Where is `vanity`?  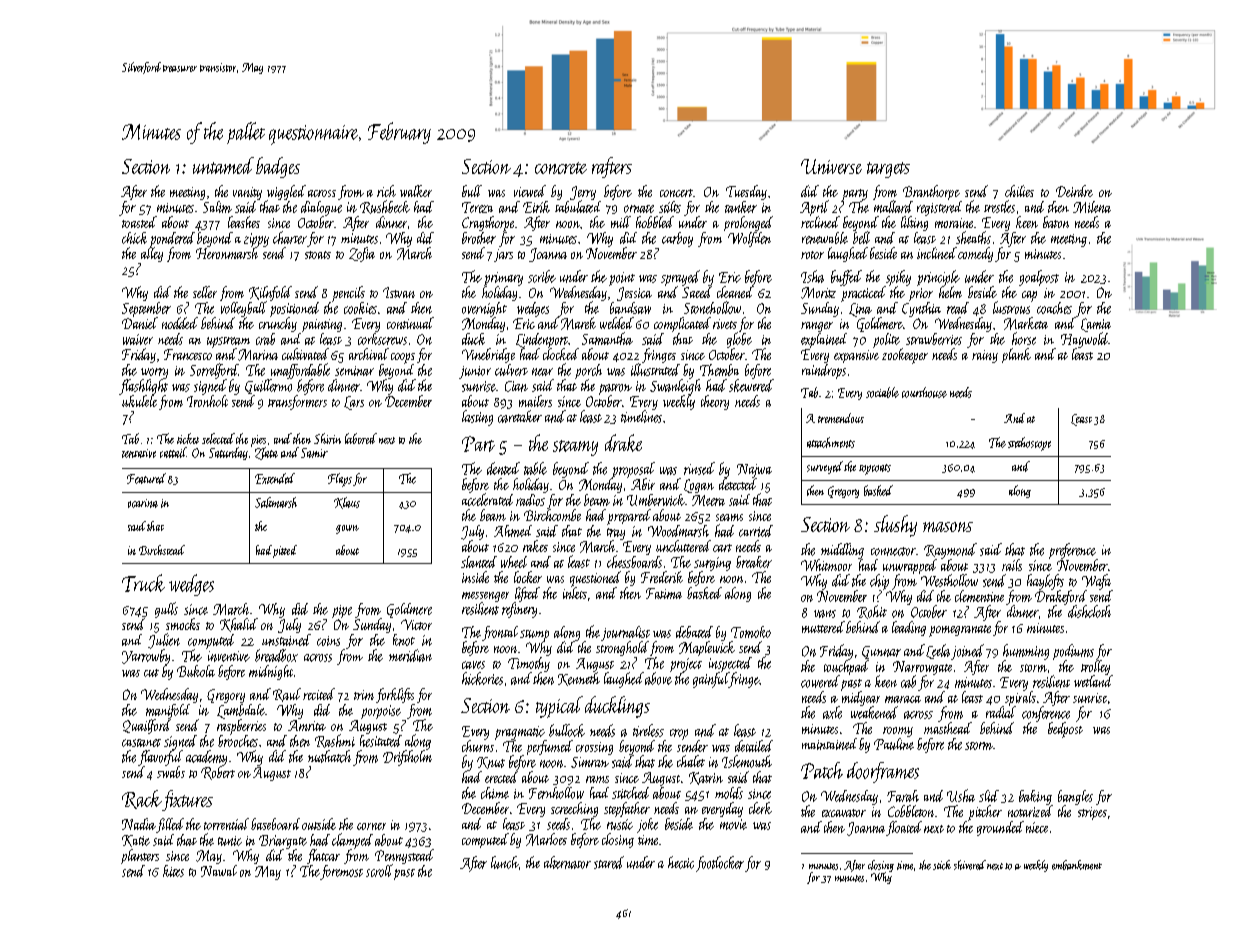
vanity is located at coordinates (247, 193).
